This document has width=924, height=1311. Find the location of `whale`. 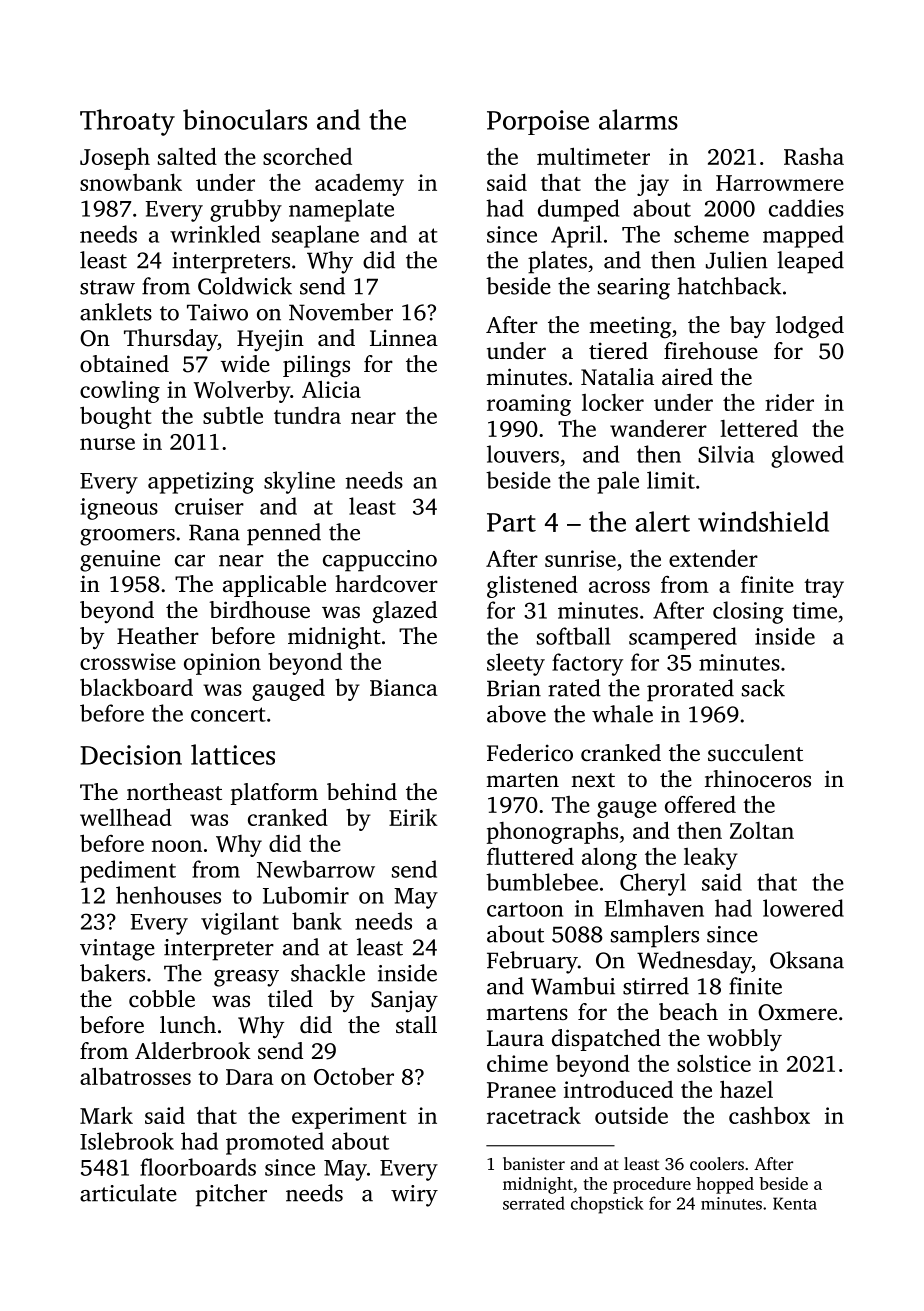

whale is located at coordinates (622, 714).
